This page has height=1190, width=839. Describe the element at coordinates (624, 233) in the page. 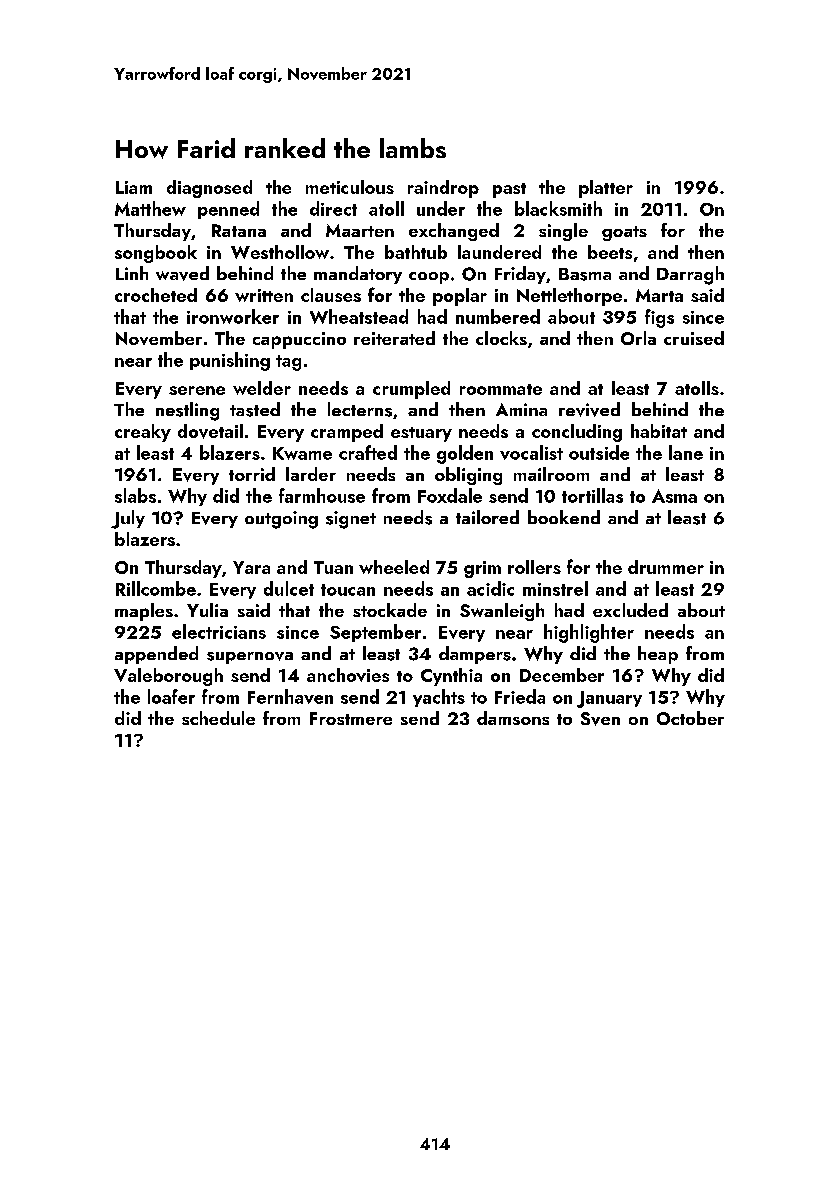

I see `goats` at that location.
